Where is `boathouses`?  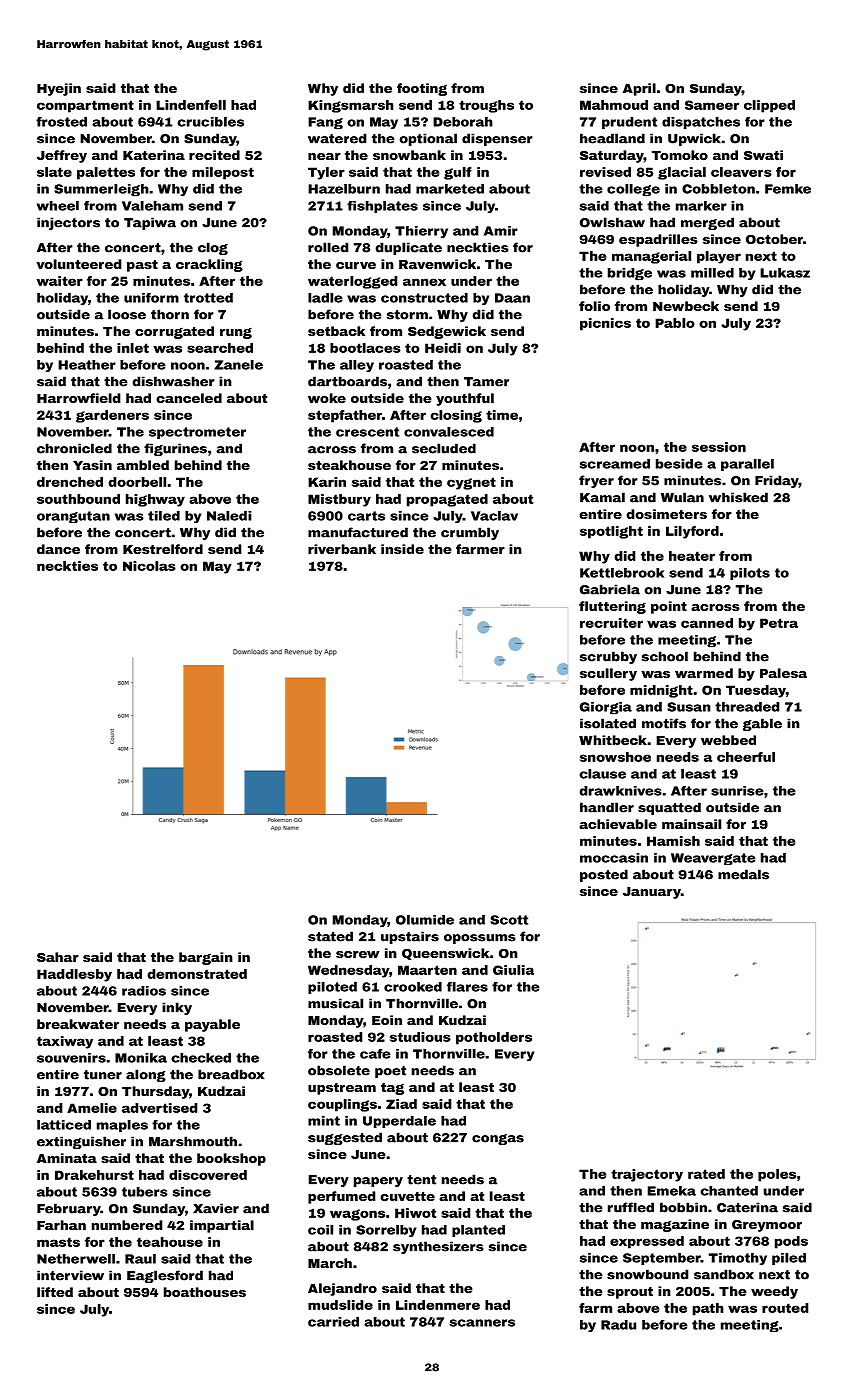
boathouses is located at coordinates (205, 1292).
